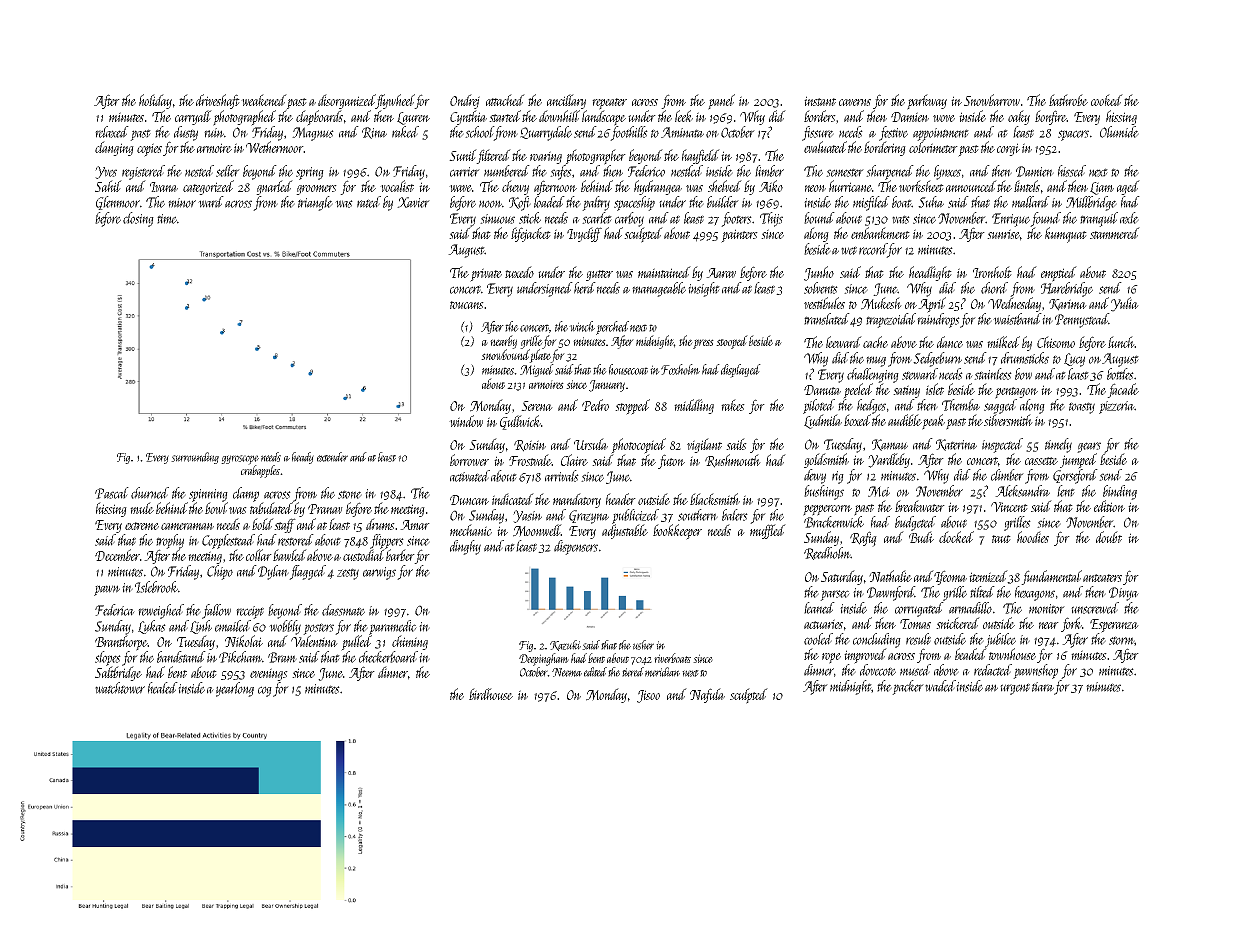 This screenshot has width=1233, height=952. Describe the element at coordinates (181, 657) in the screenshot. I see `bandstand` at that location.
